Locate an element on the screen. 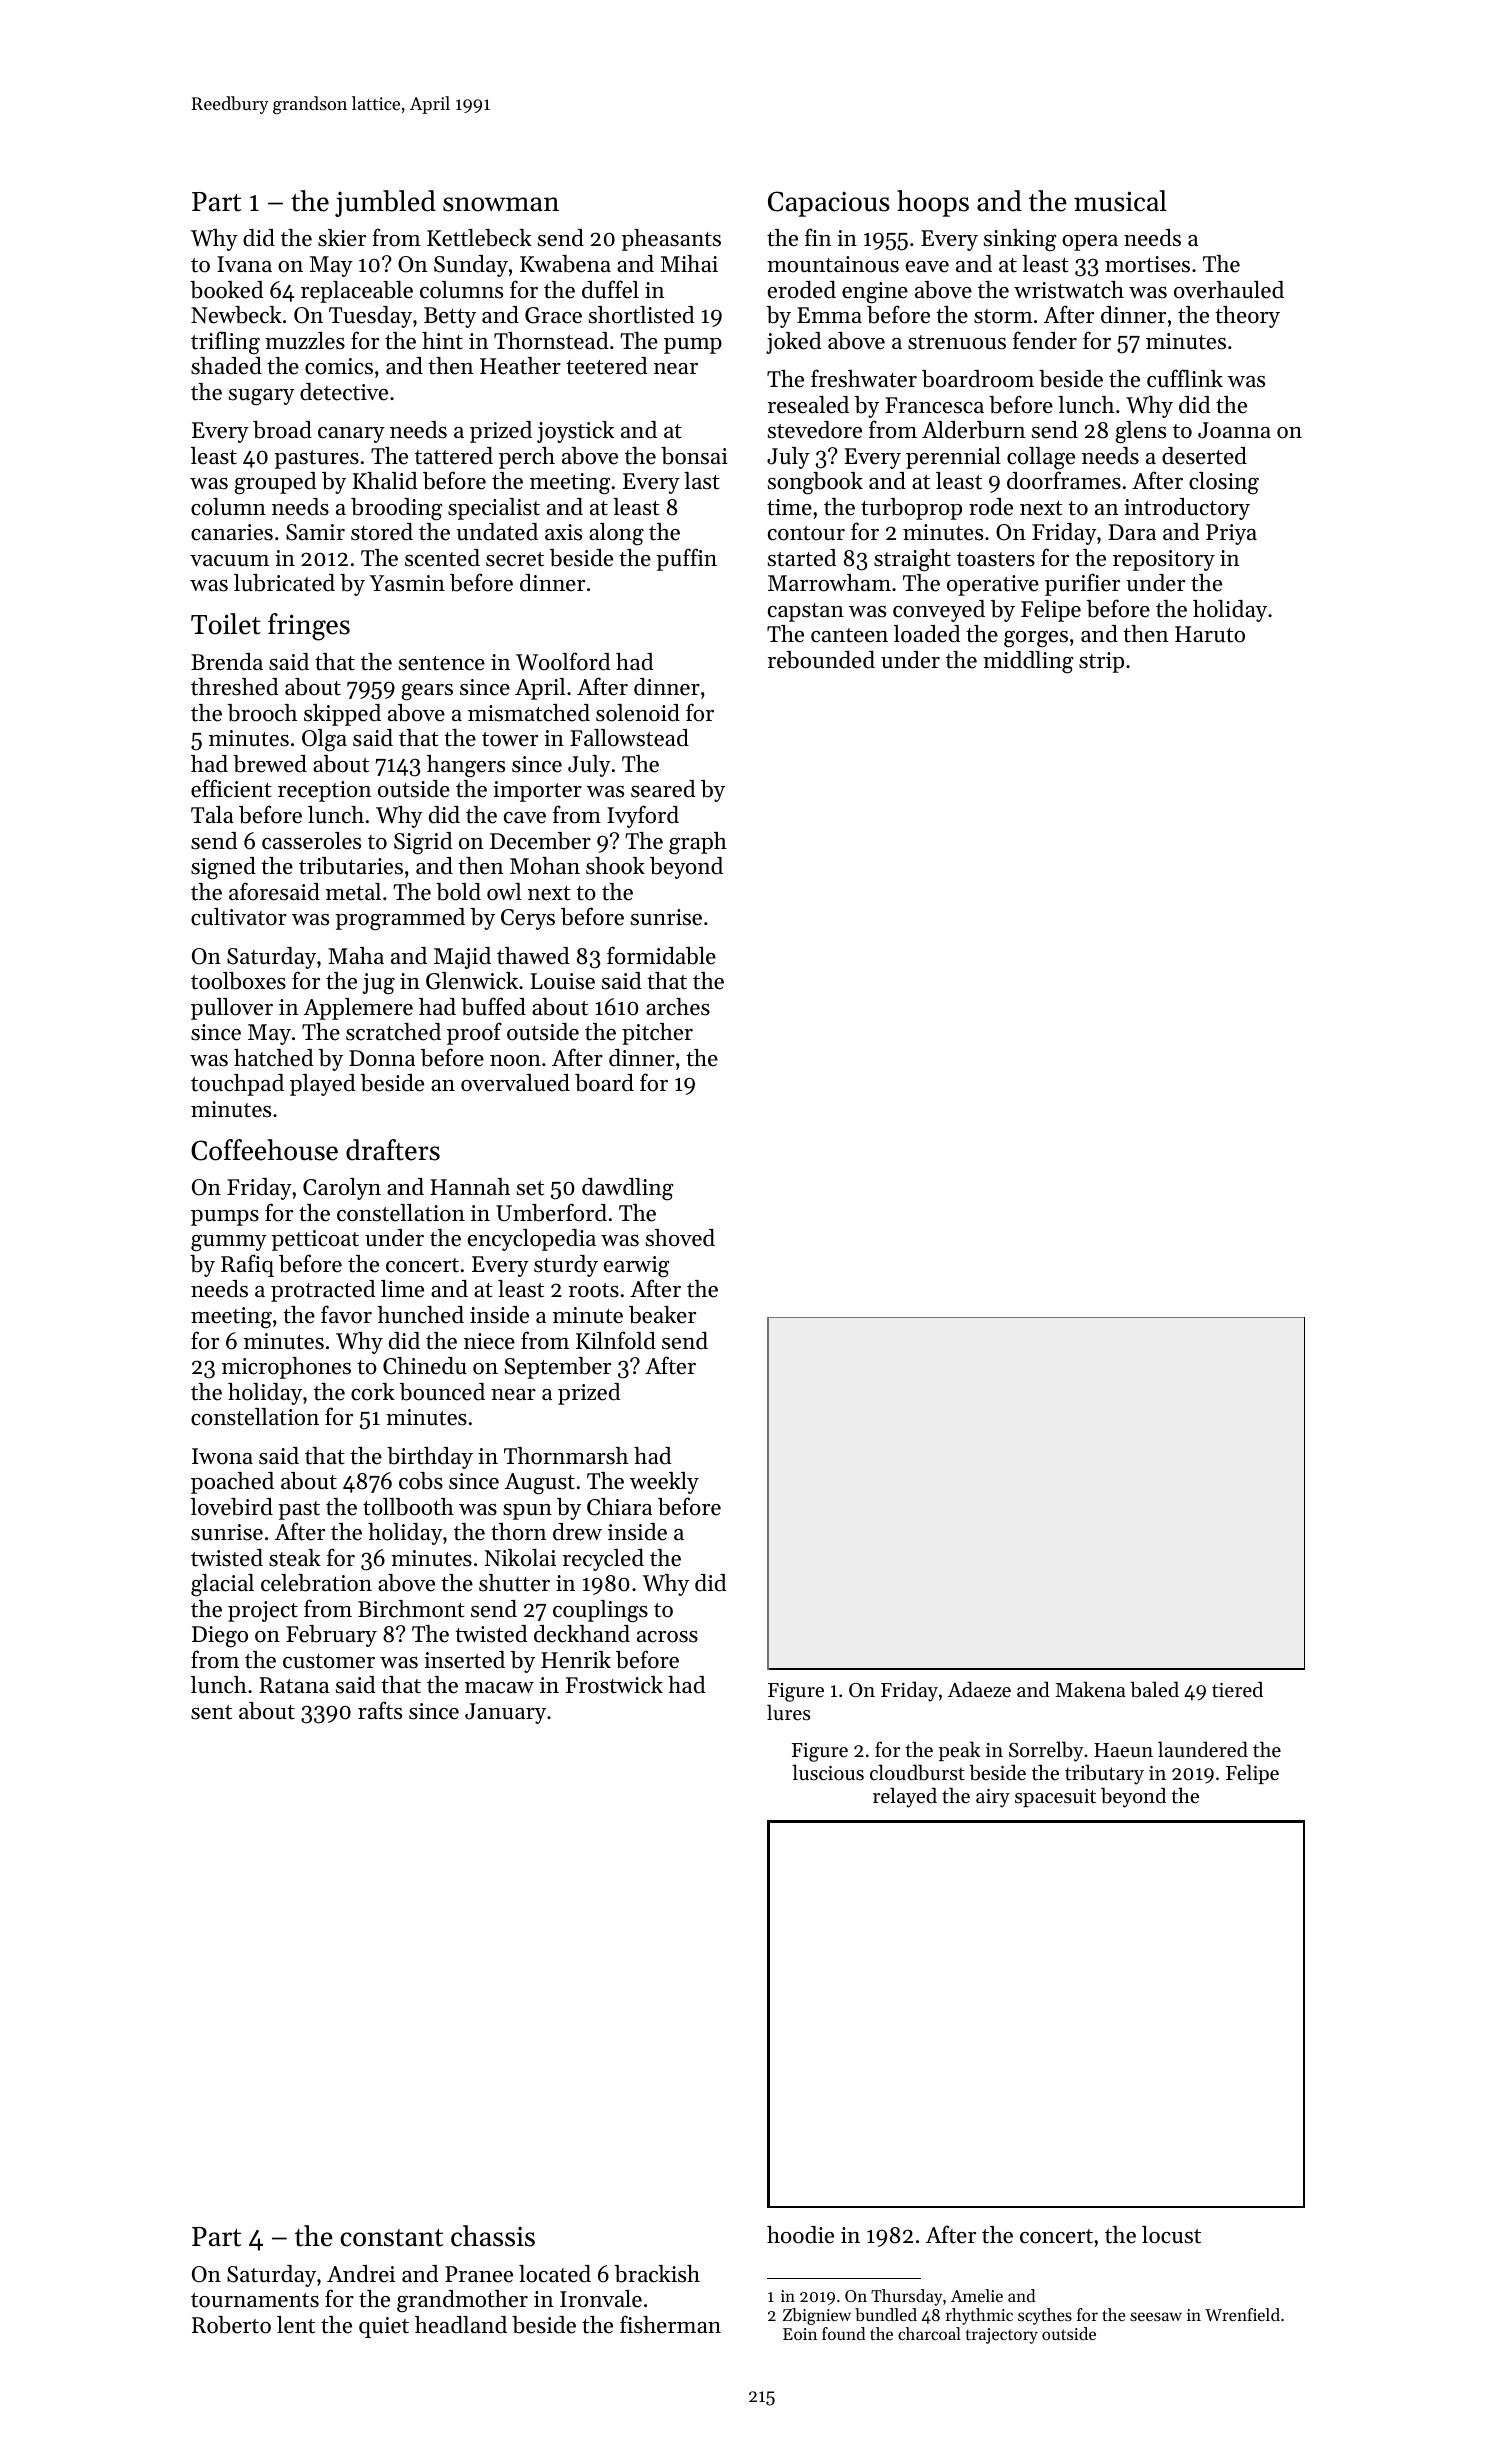  pheasants is located at coordinates (671, 240).
